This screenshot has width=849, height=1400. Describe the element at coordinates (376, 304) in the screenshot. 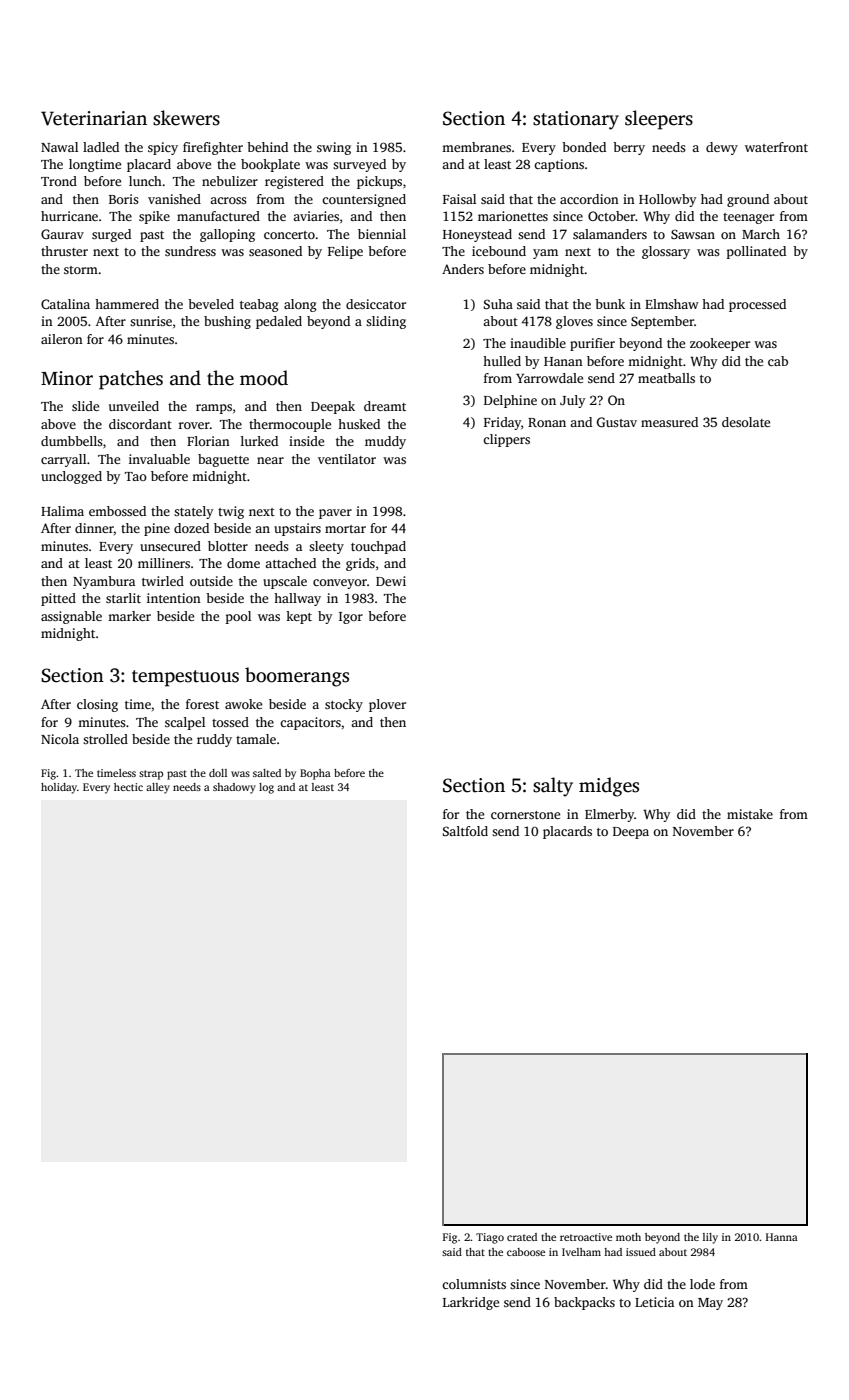

I see `desiccator` at that location.
